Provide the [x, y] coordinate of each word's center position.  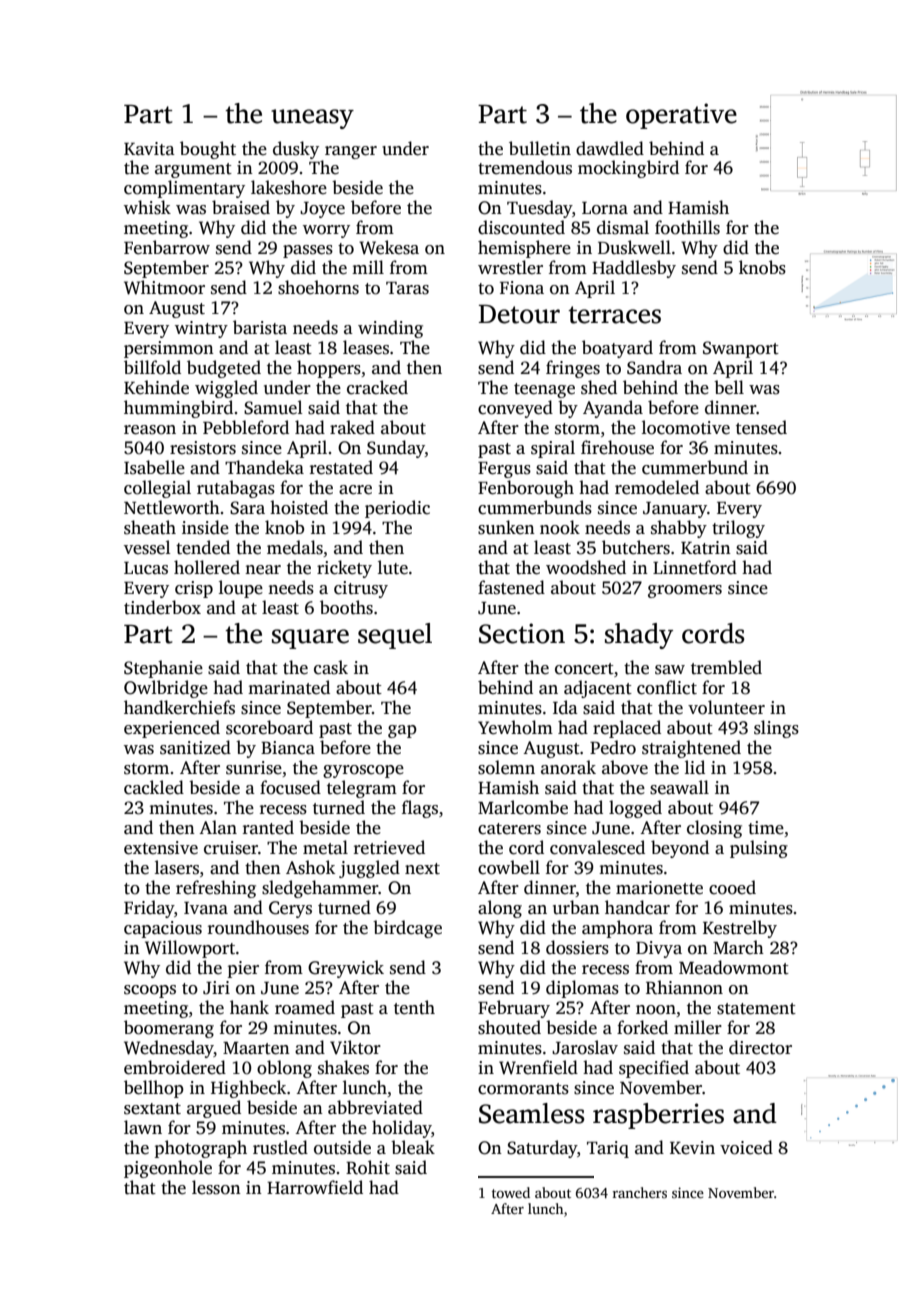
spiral [553, 449]
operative [681, 116]
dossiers [577, 947]
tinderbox [162, 607]
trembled [726, 667]
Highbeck [248, 1089]
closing [714, 829]
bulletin [540, 148]
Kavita [149, 149]
